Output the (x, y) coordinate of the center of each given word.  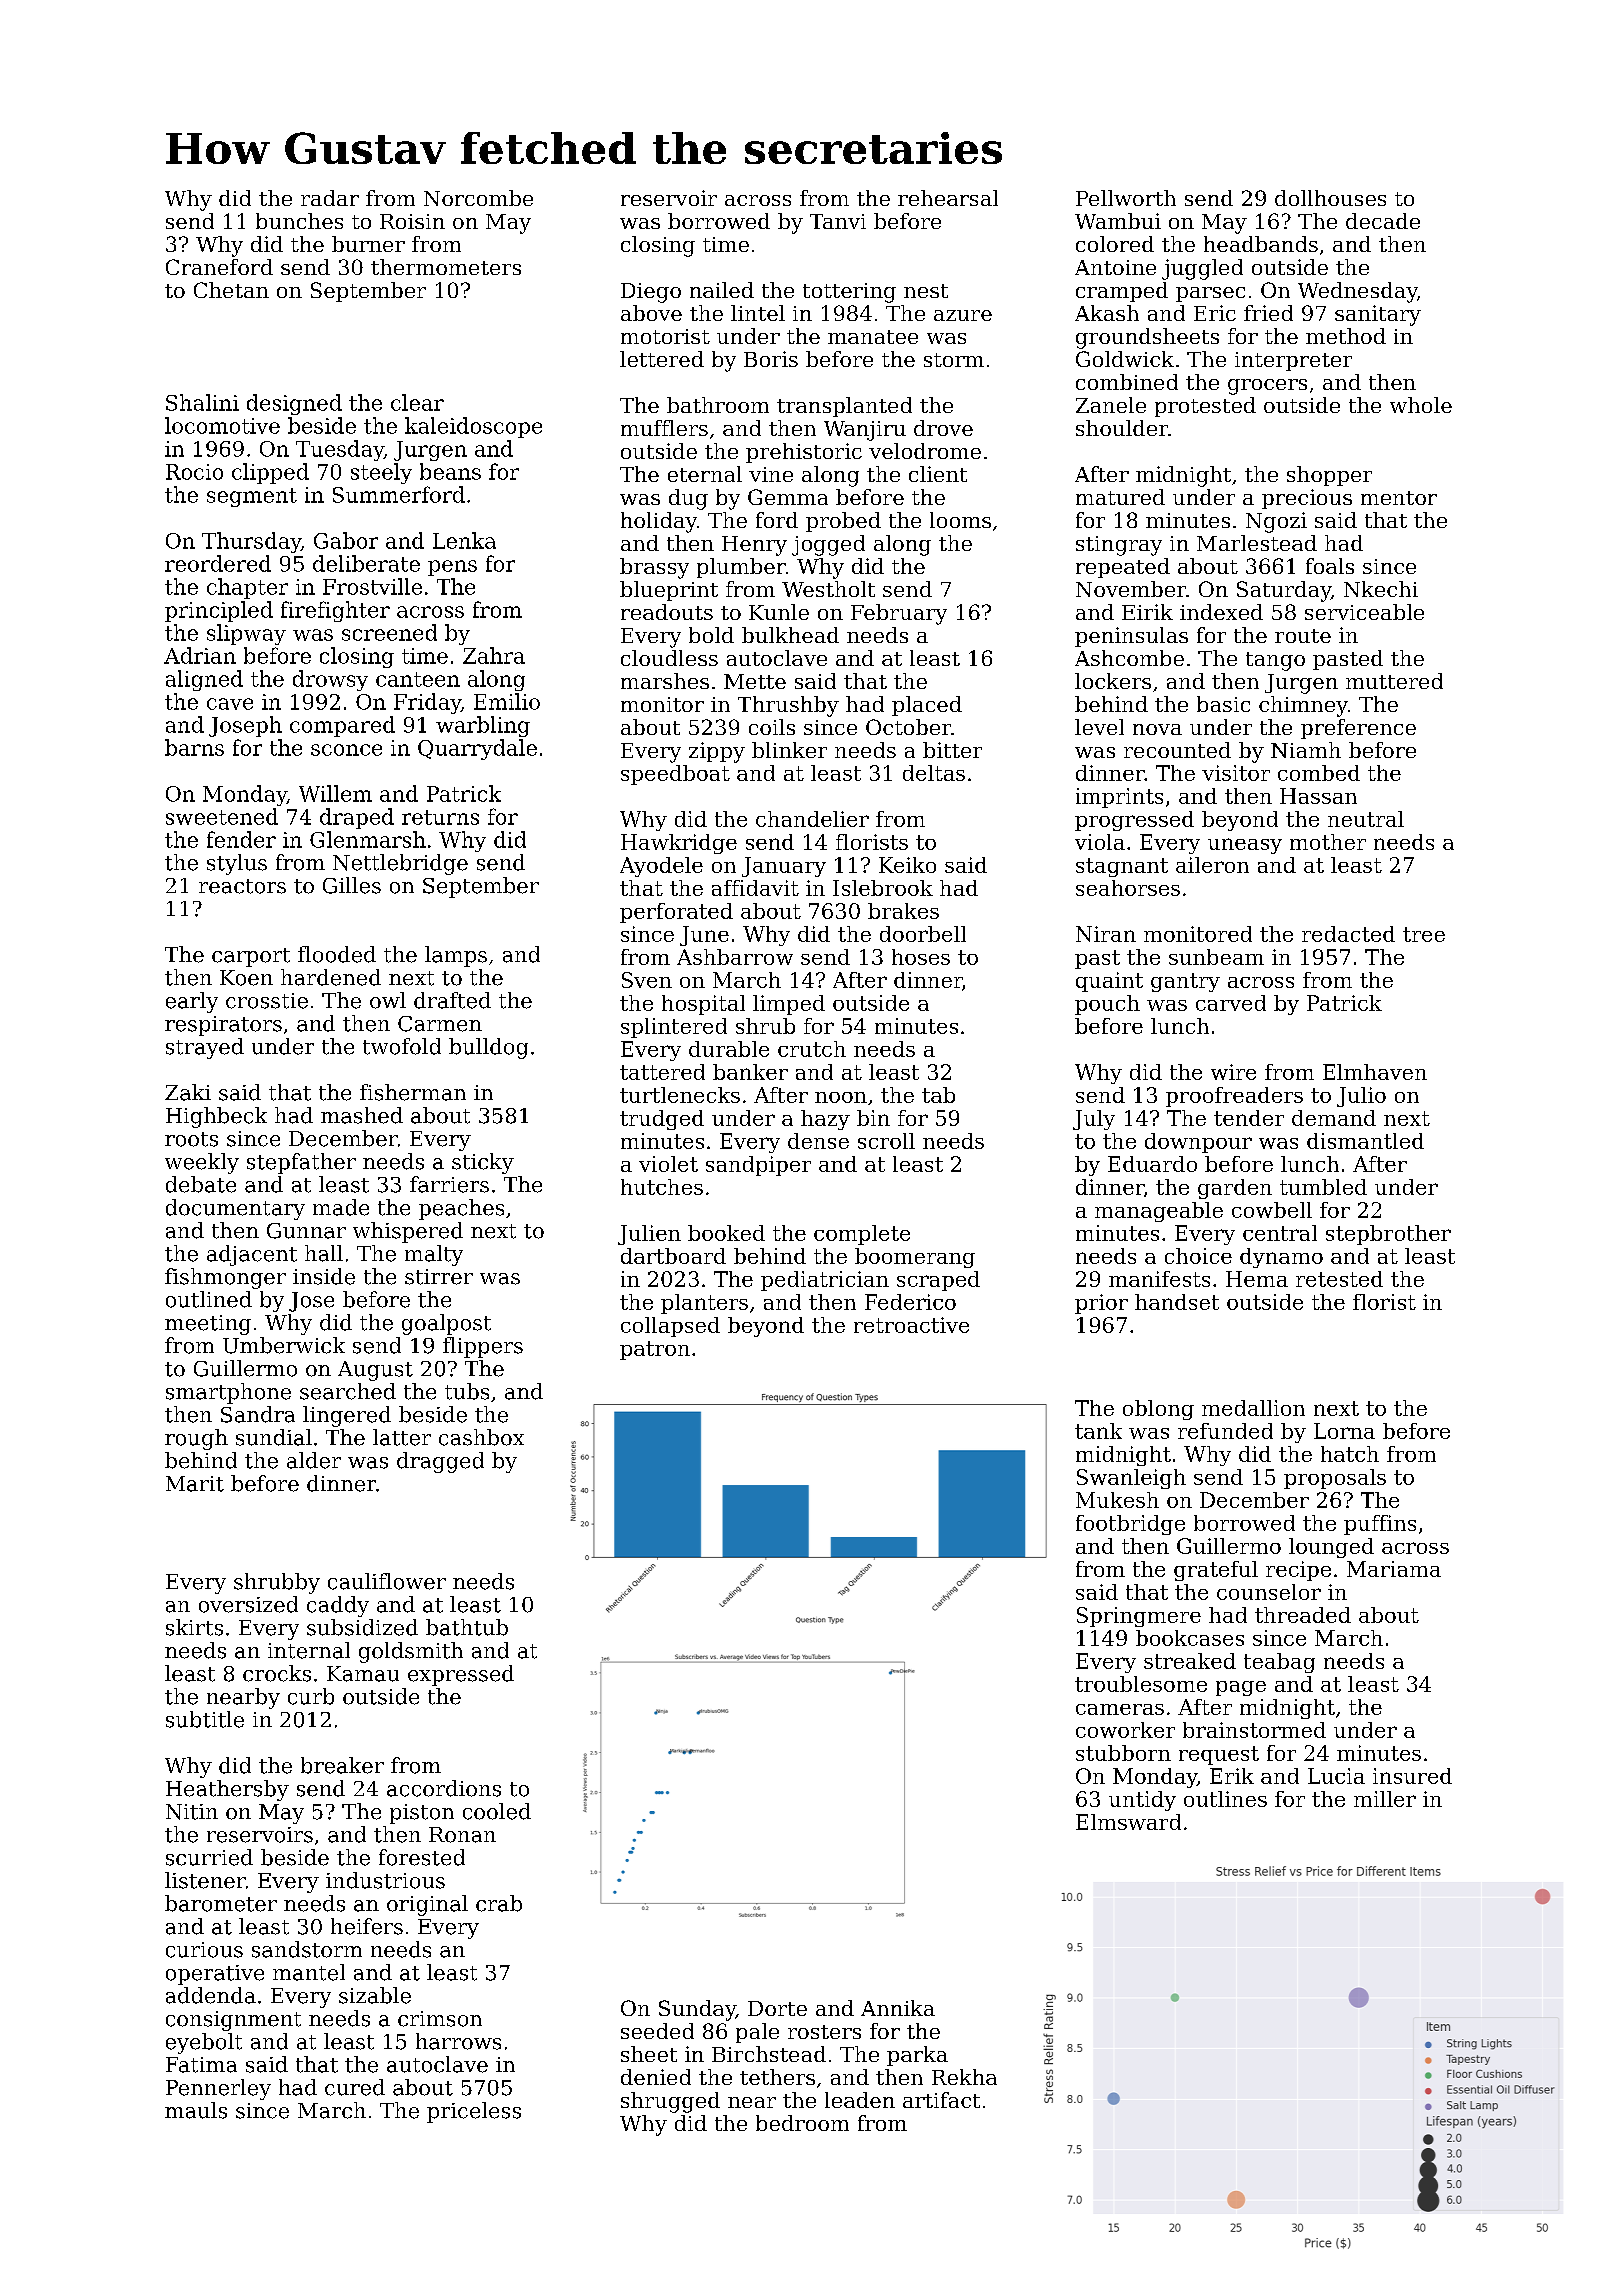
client (938, 474)
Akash (1107, 313)
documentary (235, 1209)
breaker (342, 1765)
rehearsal (948, 198)
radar (330, 198)
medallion (1253, 1408)
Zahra (494, 655)
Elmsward (1128, 1822)
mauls (196, 2110)
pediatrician (825, 1281)
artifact (941, 2100)
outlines (1225, 1799)
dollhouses (1330, 198)
